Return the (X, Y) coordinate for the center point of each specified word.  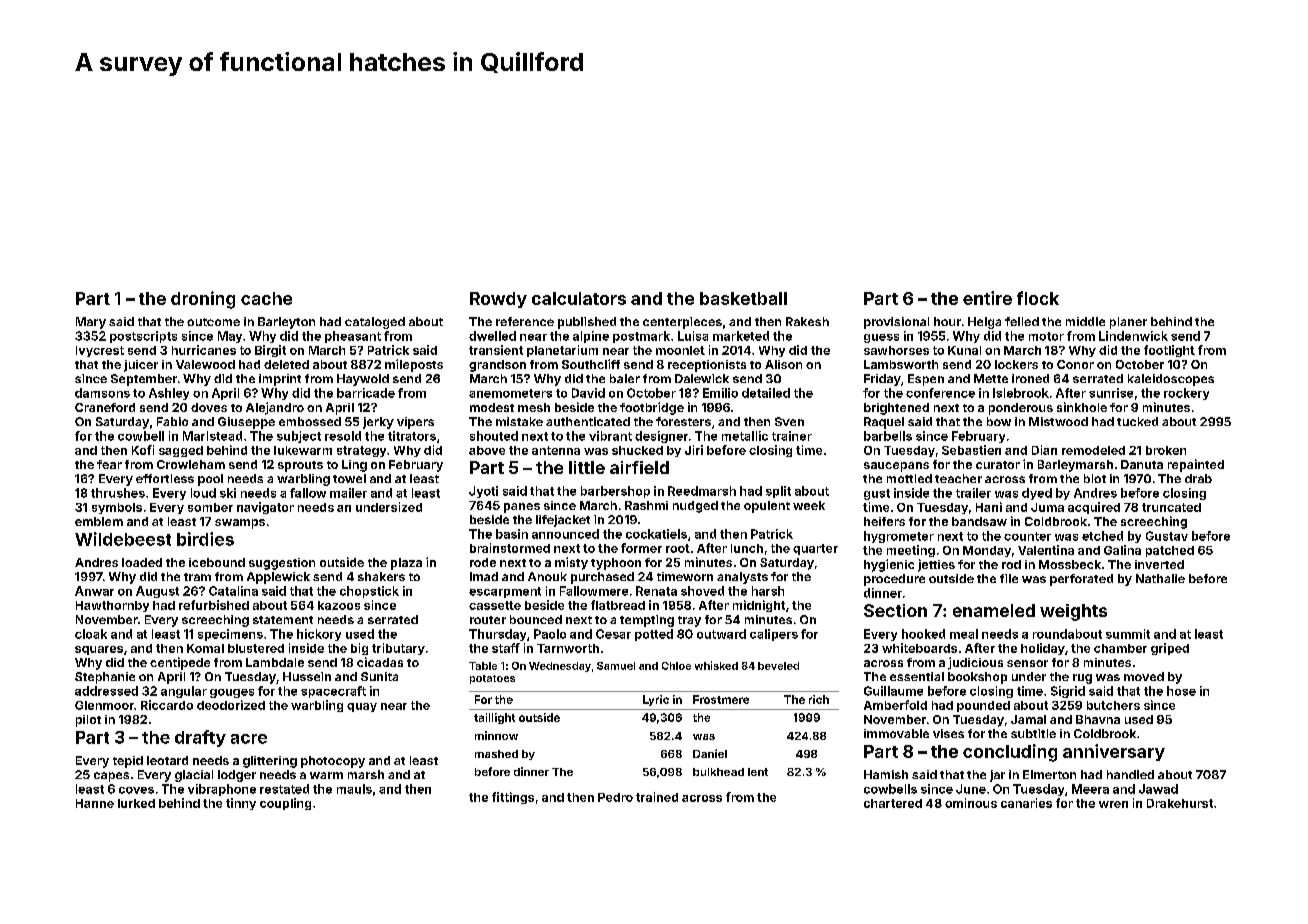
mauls (354, 789)
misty (571, 563)
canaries (1026, 803)
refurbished (214, 605)
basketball (743, 298)
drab (1198, 478)
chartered (893, 803)
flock (1038, 298)
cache (266, 298)
